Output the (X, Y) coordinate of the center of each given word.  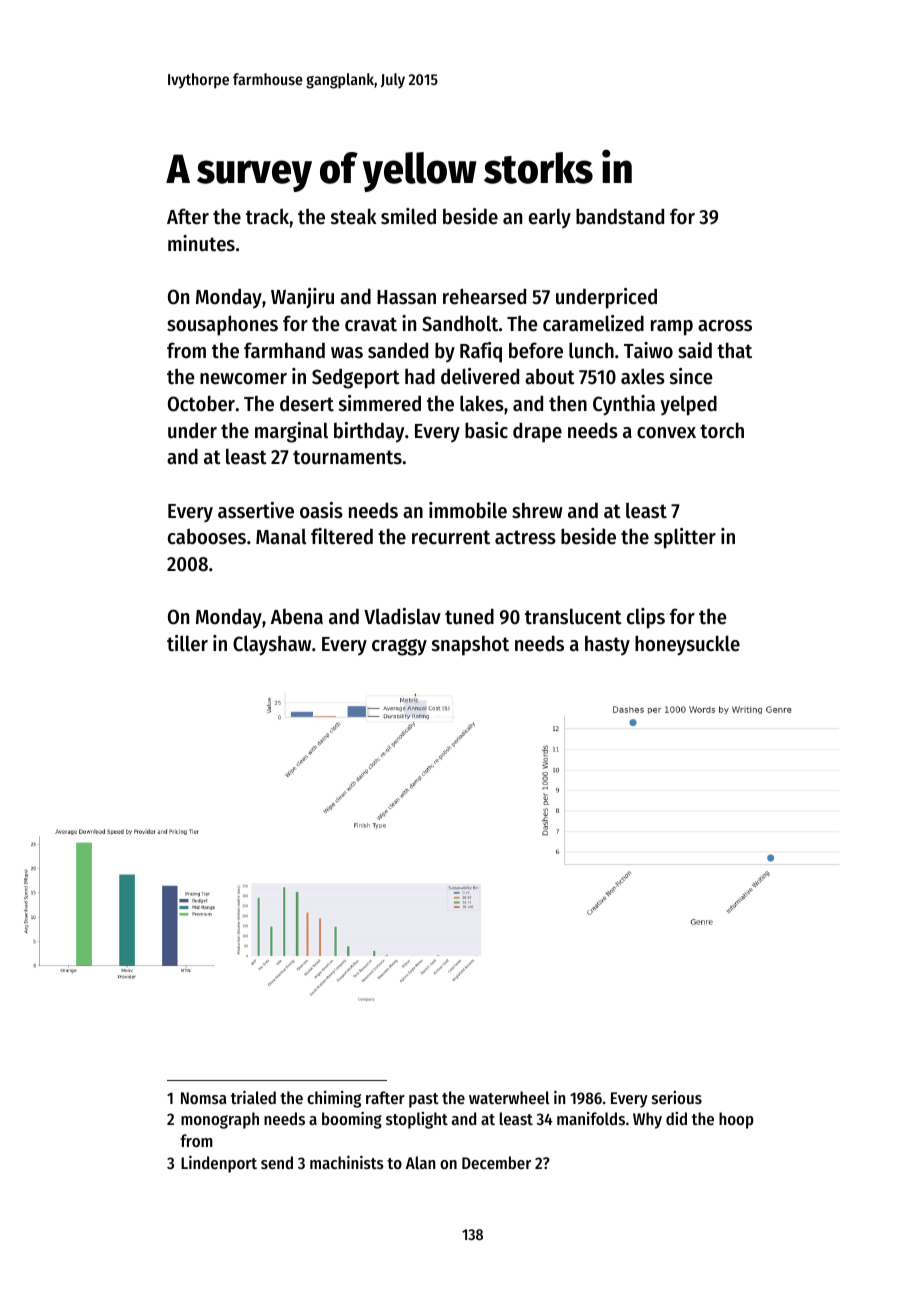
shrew (537, 511)
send (277, 1162)
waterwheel (509, 1097)
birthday (369, 432)
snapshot (470, 646)
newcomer (243, 379)
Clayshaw (272, 645)
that (734, 350)
